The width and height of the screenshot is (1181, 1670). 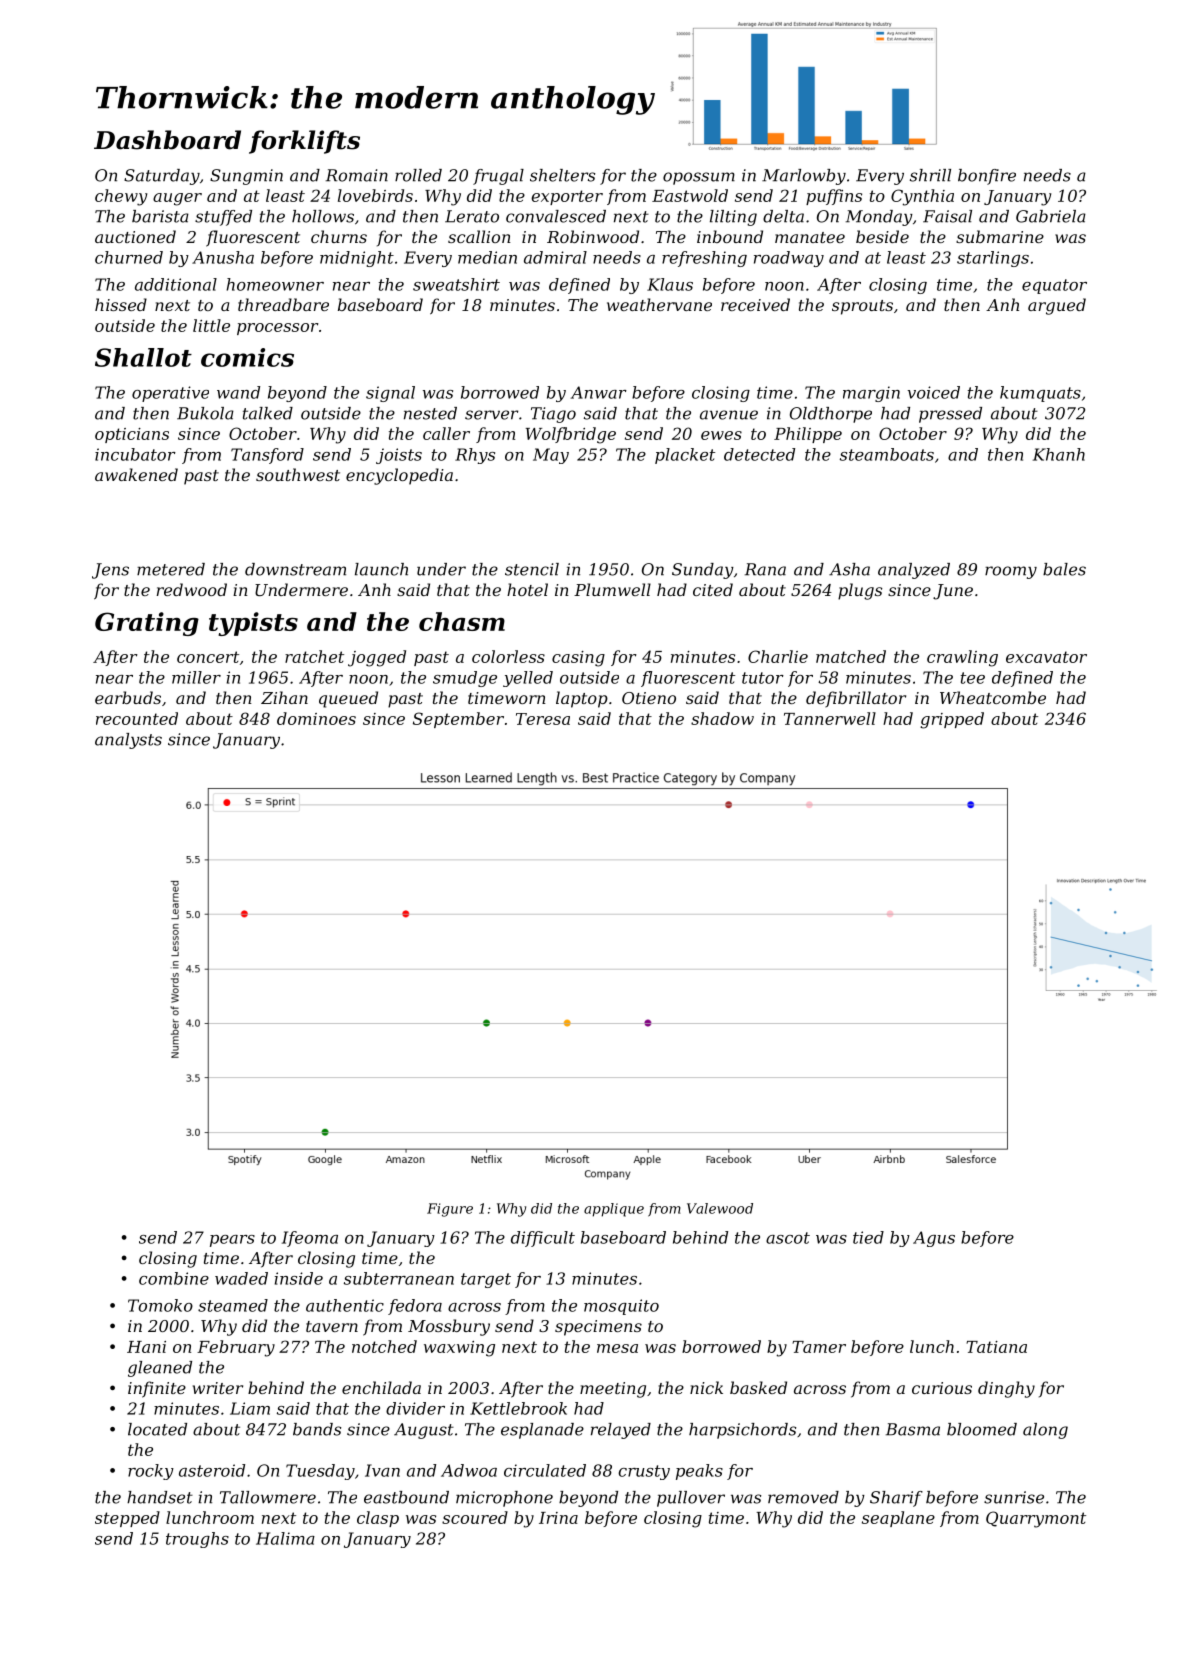 I want to click on Quarrymont, so click(x=1036, y=1519).
